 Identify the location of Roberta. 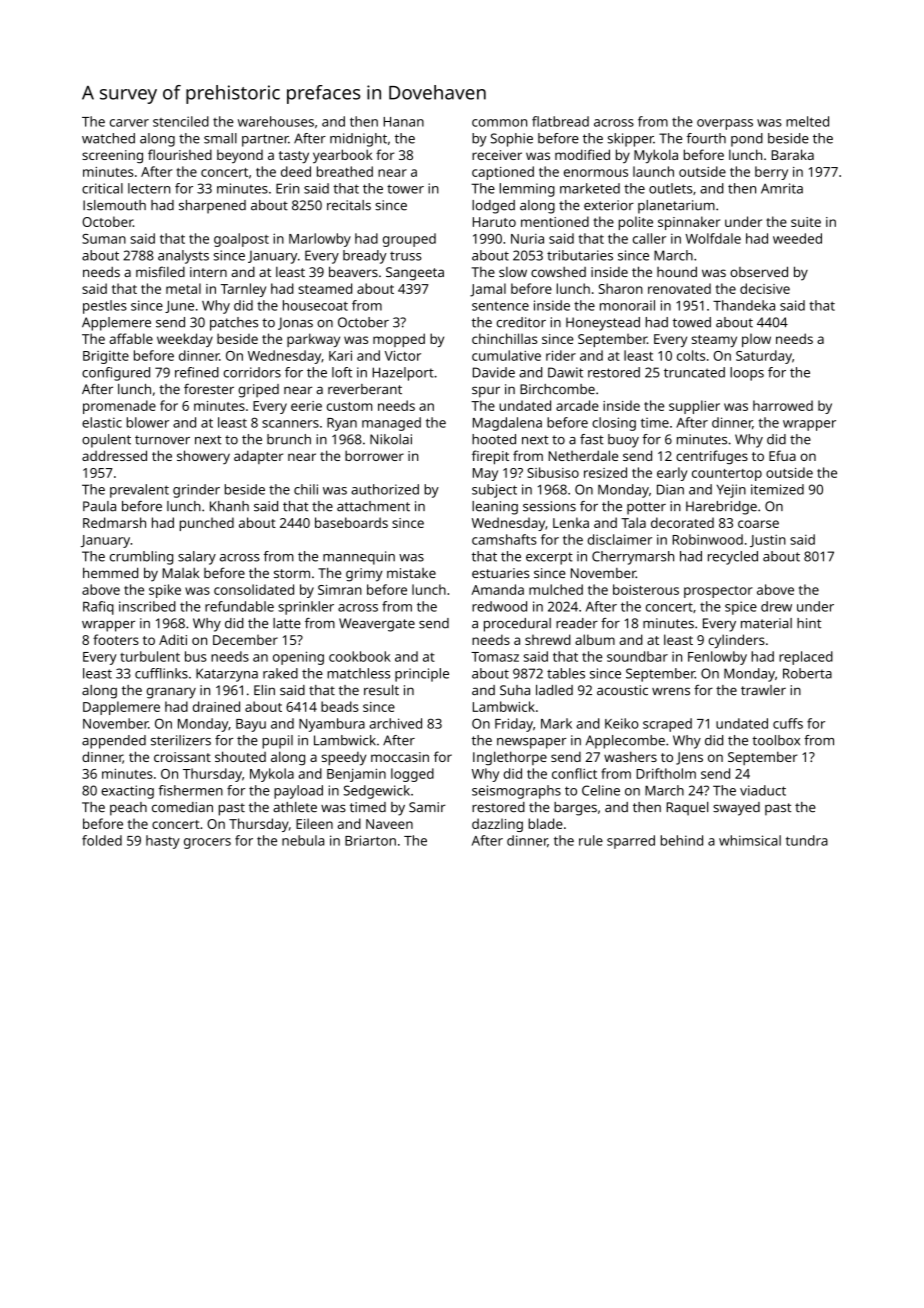
(807, 673).
